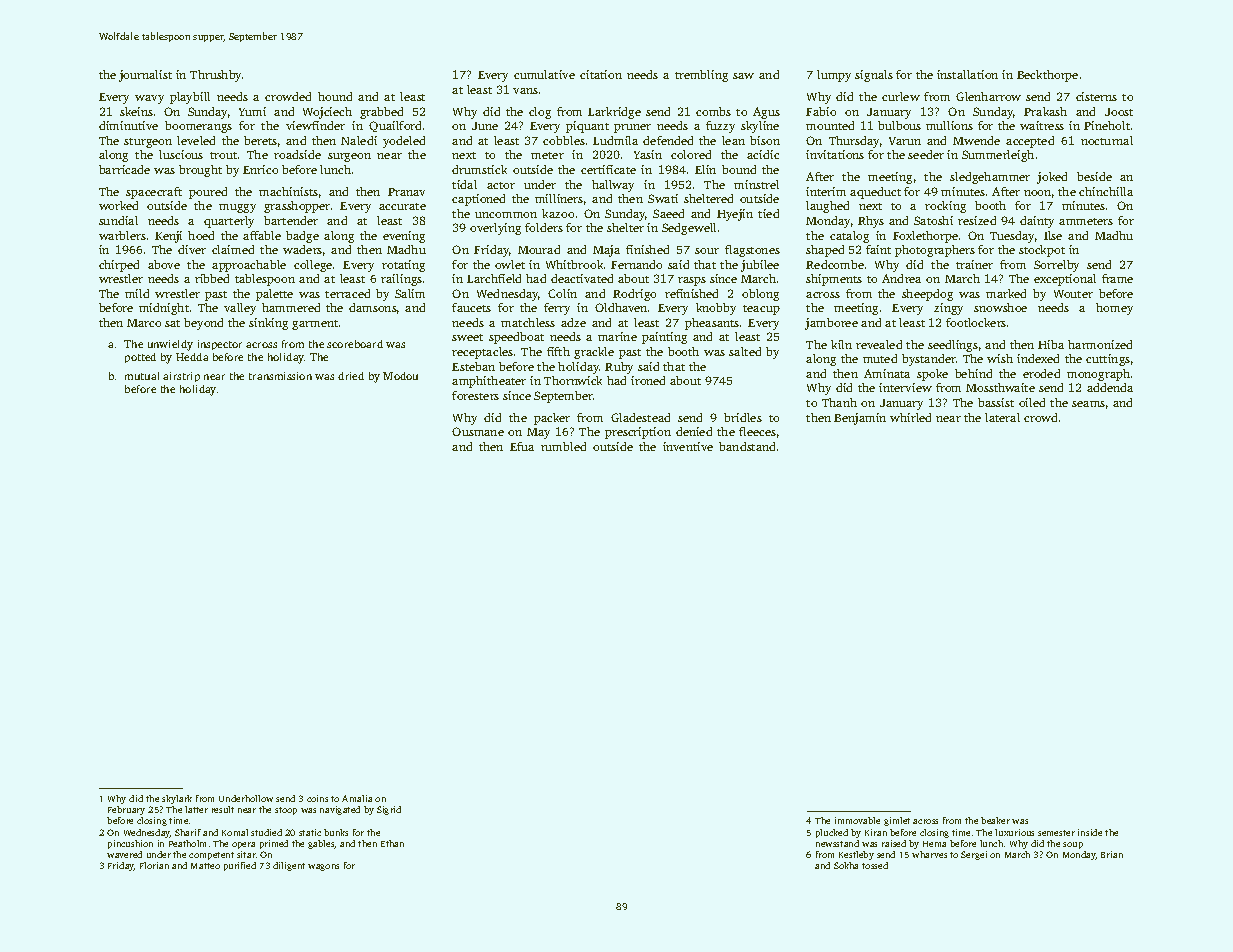  Describe the element at coordinates (1119, 112) in the page. I see `Joost` at that location.
